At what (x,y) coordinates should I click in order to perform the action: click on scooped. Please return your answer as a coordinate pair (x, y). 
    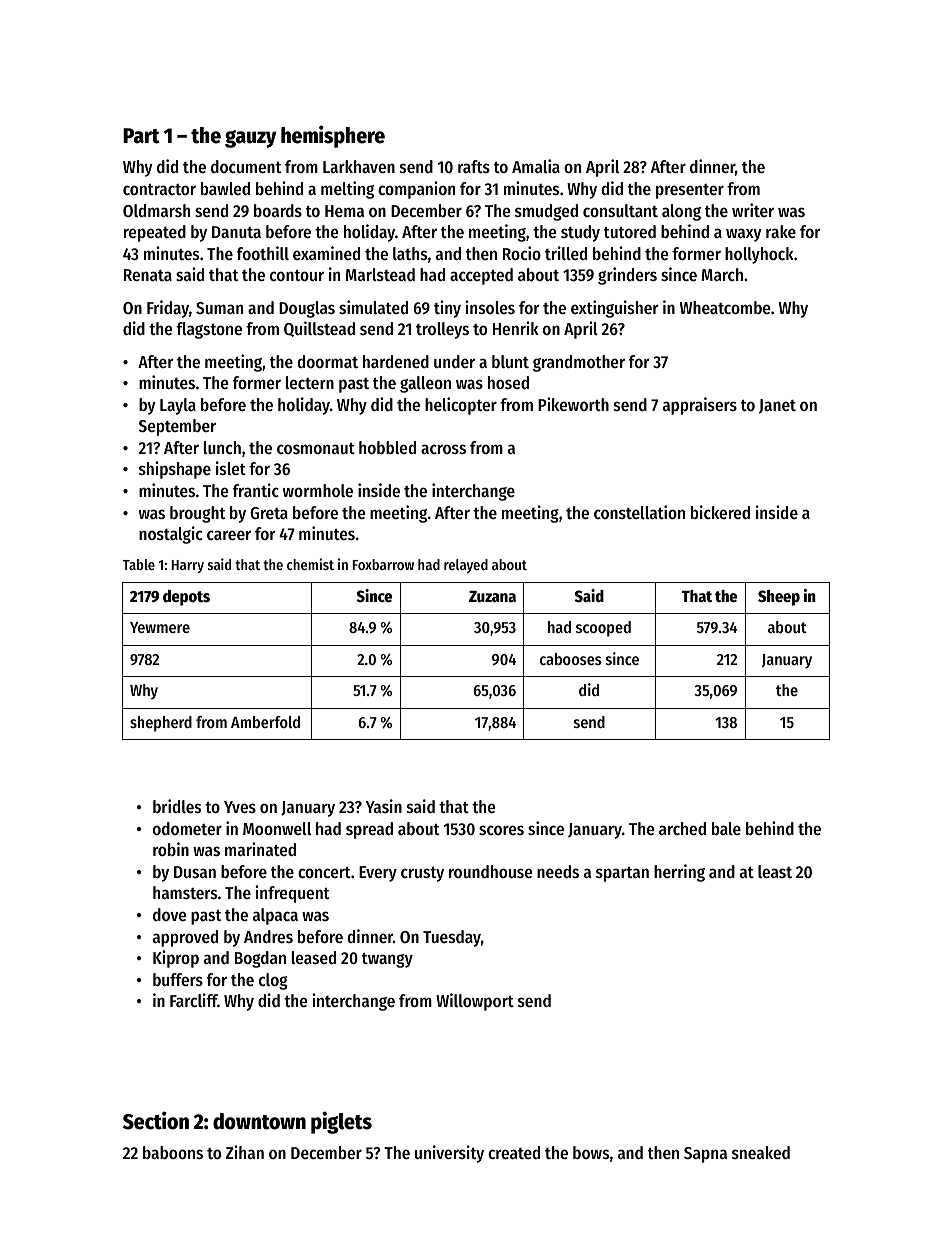
    Looking at the image, I should click on (603, 629).
